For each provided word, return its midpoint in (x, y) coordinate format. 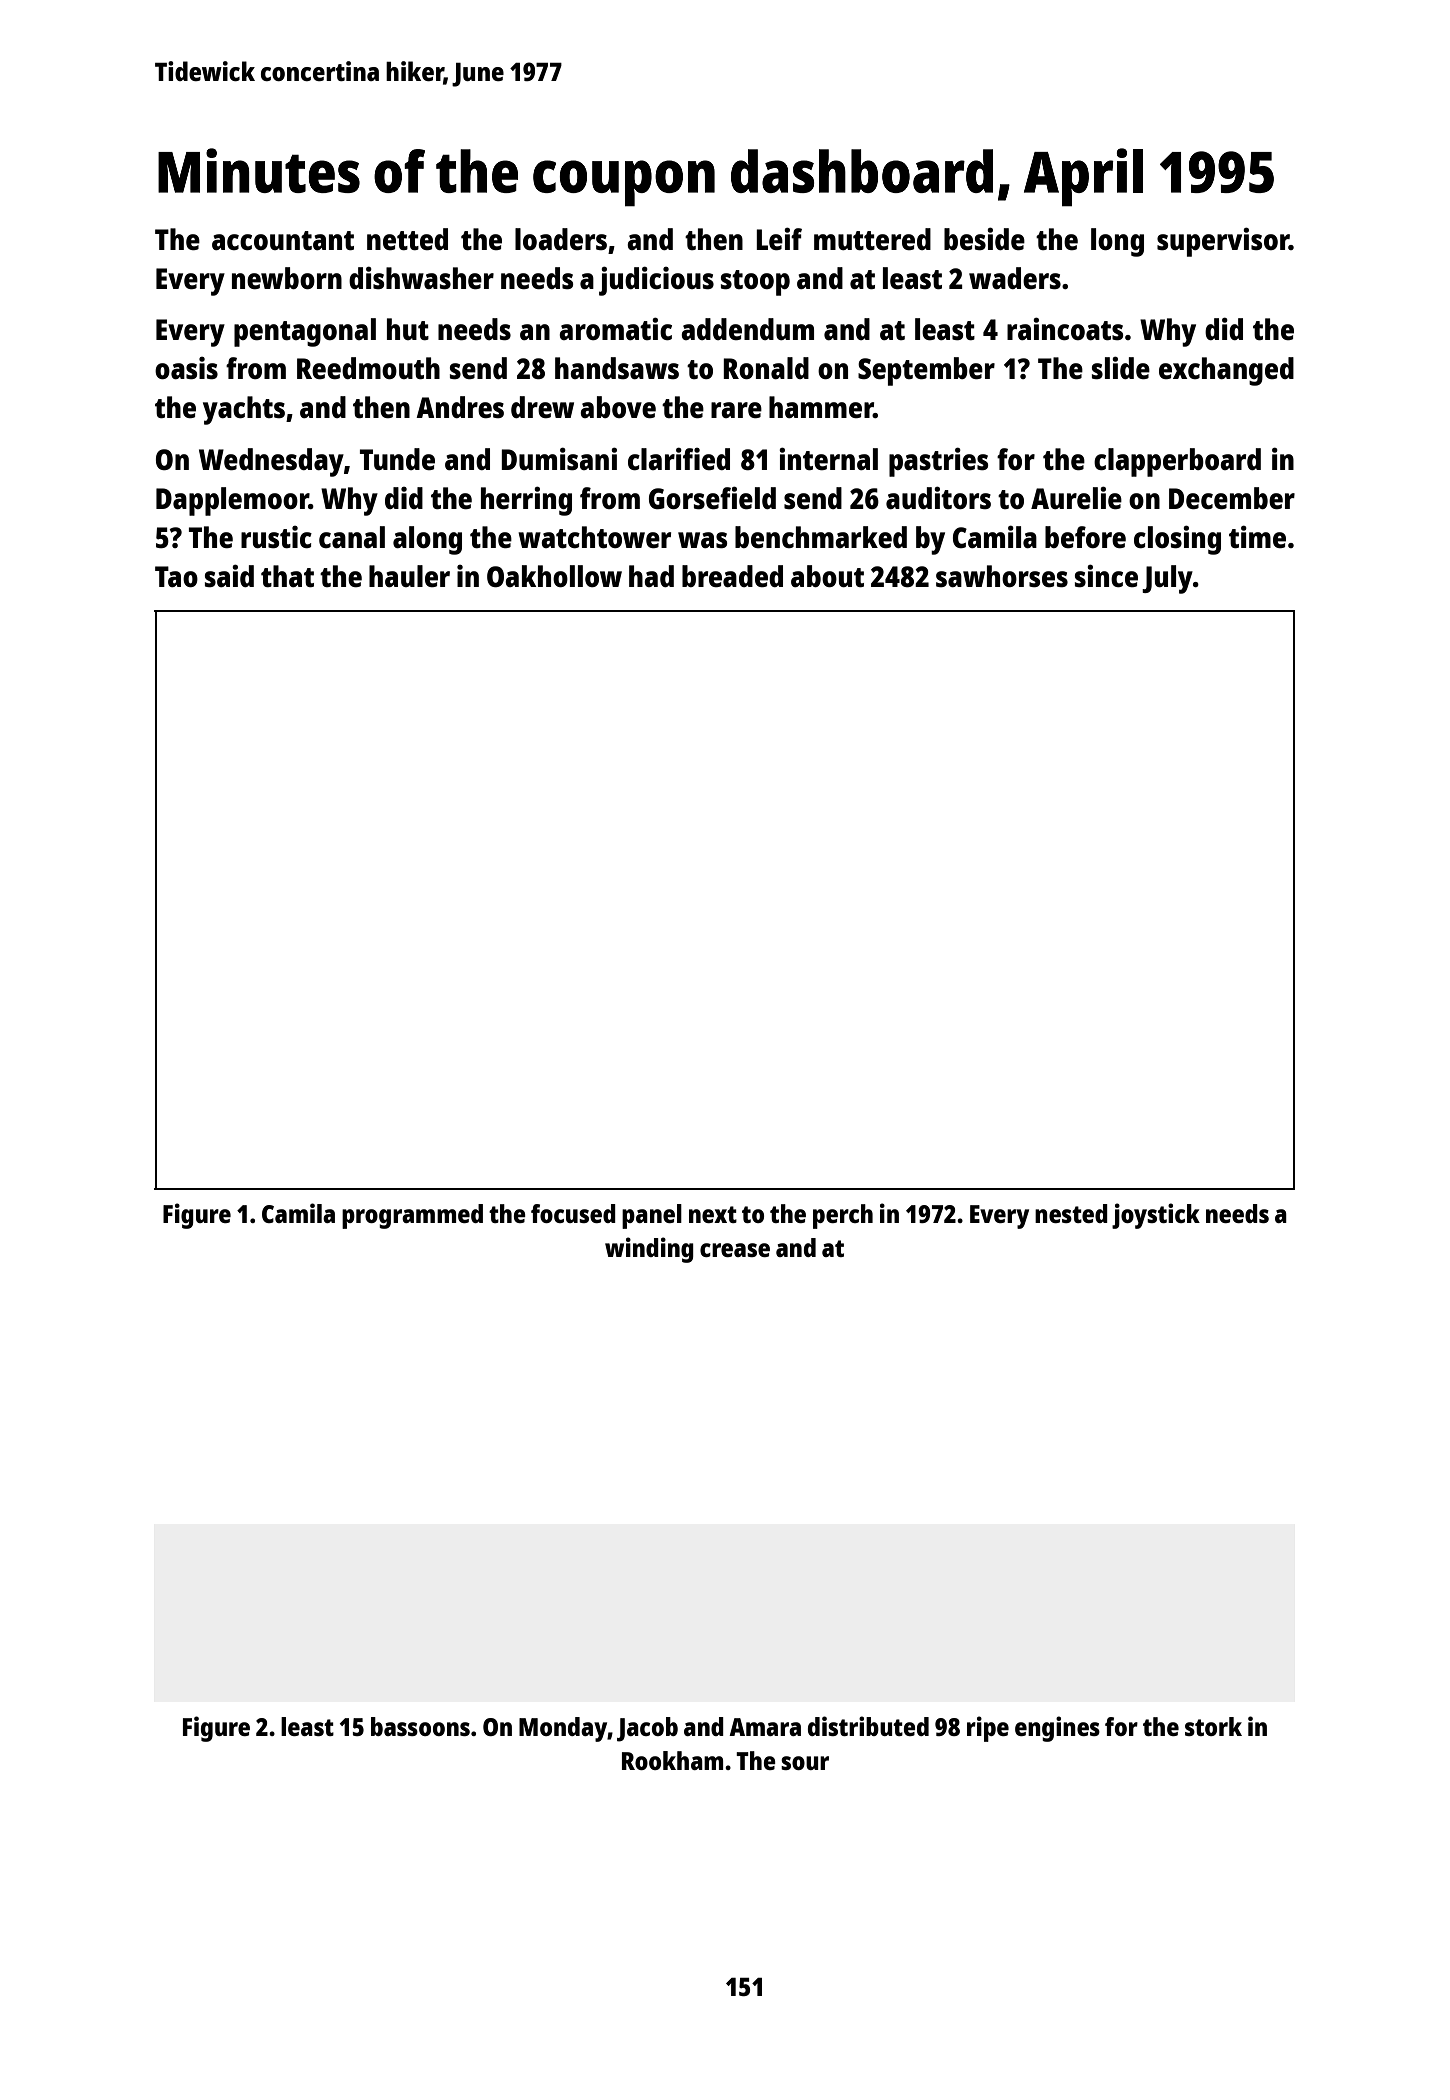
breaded (732, 576)
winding (649, 1250)
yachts (244, 410)
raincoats (1065, 329)
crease (735, 1250)
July (1167, 579)
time (1257, 537)
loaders (561, 239)
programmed (412, 1216)
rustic (276, 537)
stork (1213, 1726)
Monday (563, 1729)
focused (573, 1213)
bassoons (420, 1726)
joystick (1156, 1216)
